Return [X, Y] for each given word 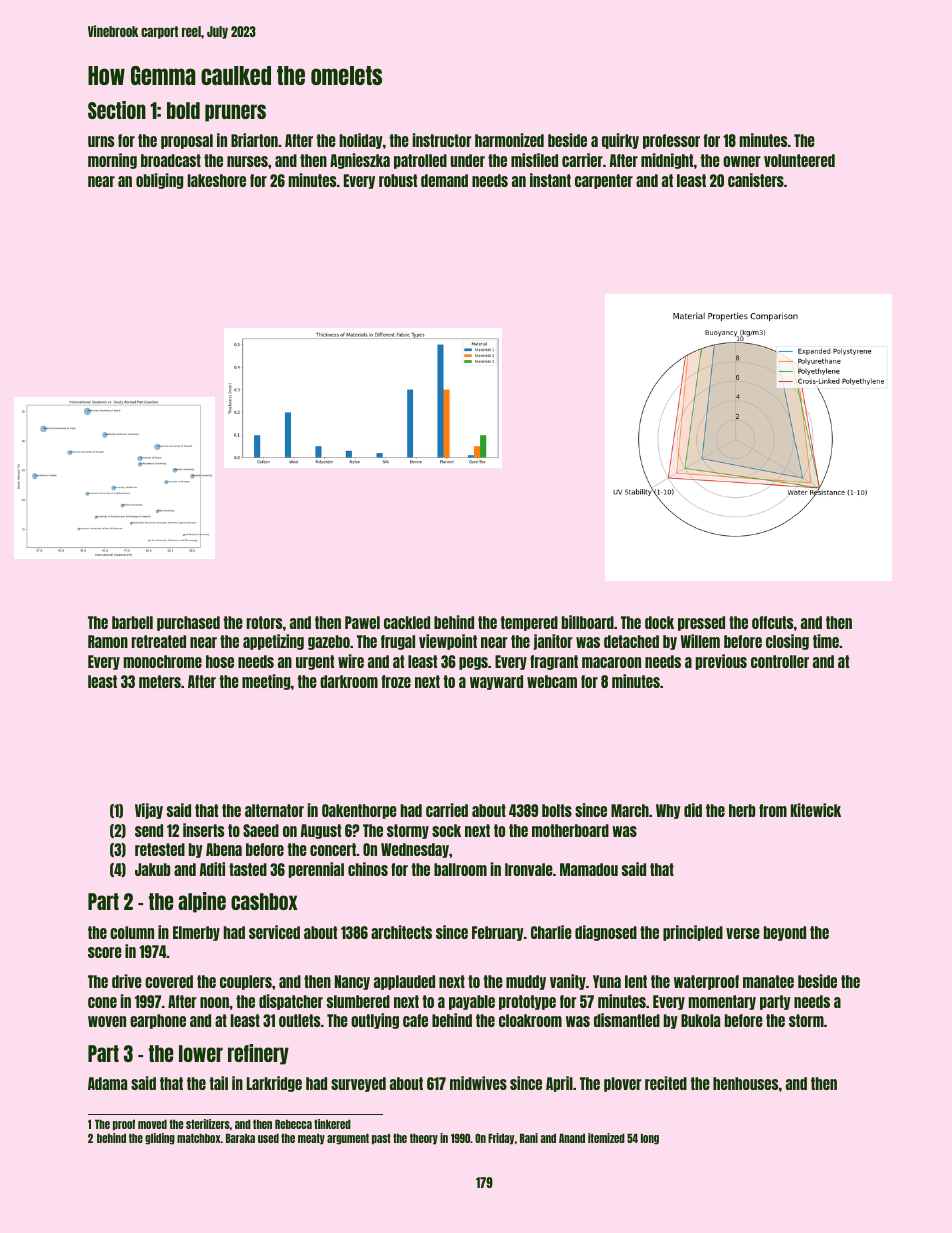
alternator [274, 810]
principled [693, 933]
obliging [159, 181]
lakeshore [217, 180]
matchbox [199, 1138]
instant [550, 180]
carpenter [604, 181]
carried [447, 810]
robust [398, 180]
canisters [756, 180]
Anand [572, 1138]
